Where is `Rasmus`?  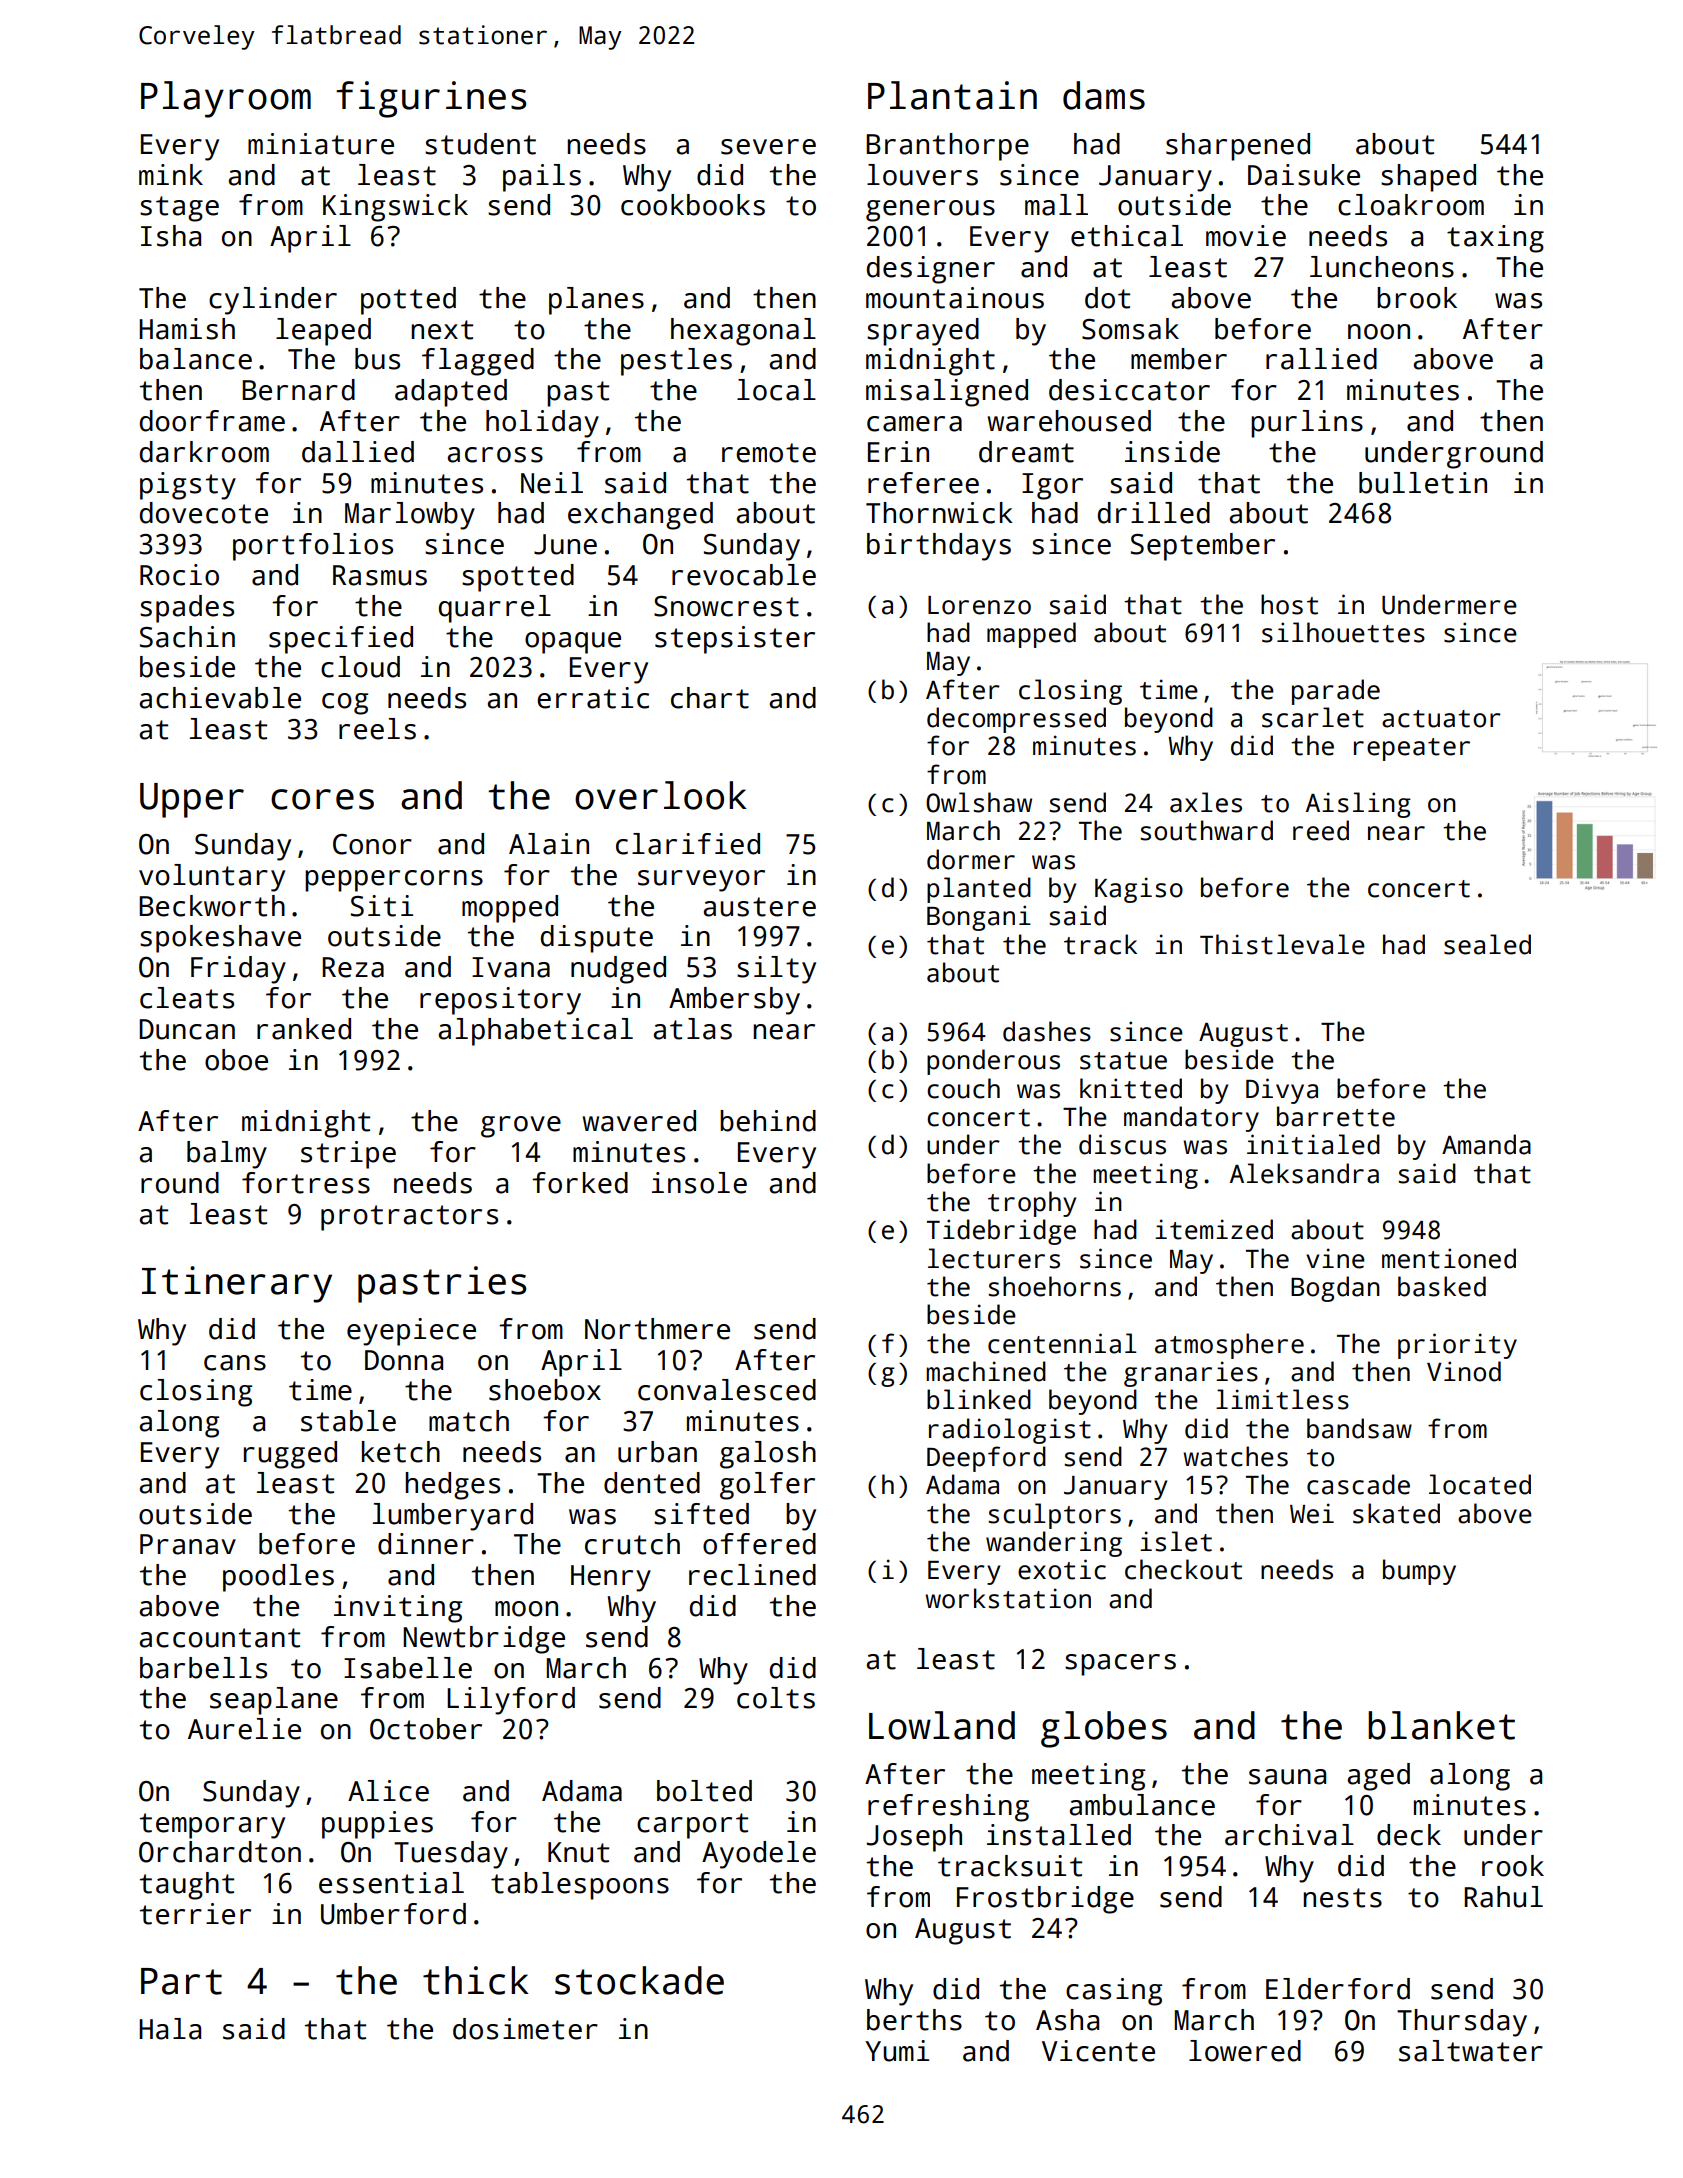 Rasmus is located at coordinates (380, 575).
